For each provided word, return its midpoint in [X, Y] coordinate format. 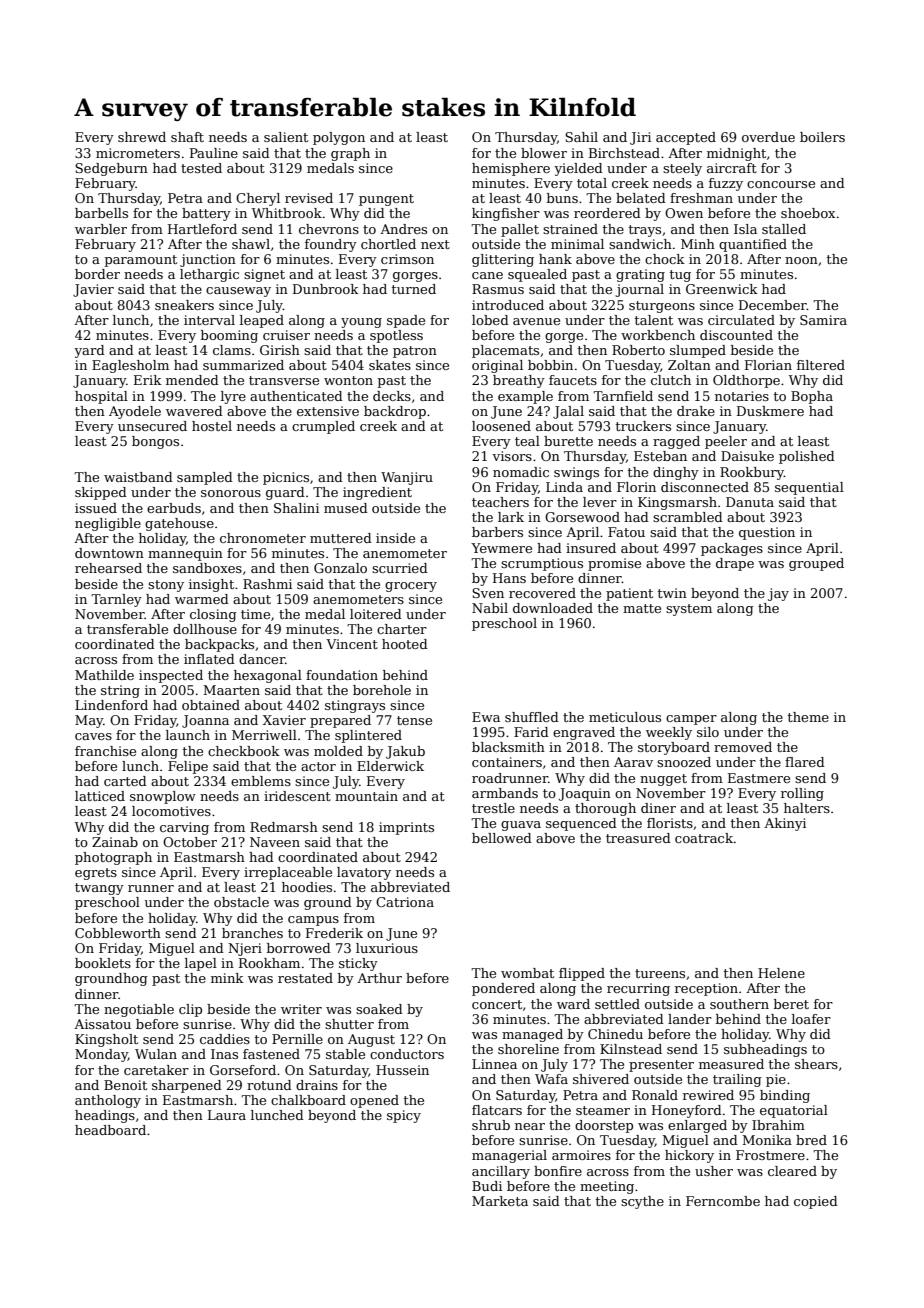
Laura [227, 1115]
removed [743, 747]
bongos [155, 442]
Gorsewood [582, 517]
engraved [584, 733]
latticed [100, 796]
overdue [768, 137]
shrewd [142, 137]
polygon [339, 138]
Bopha [812, 397]
